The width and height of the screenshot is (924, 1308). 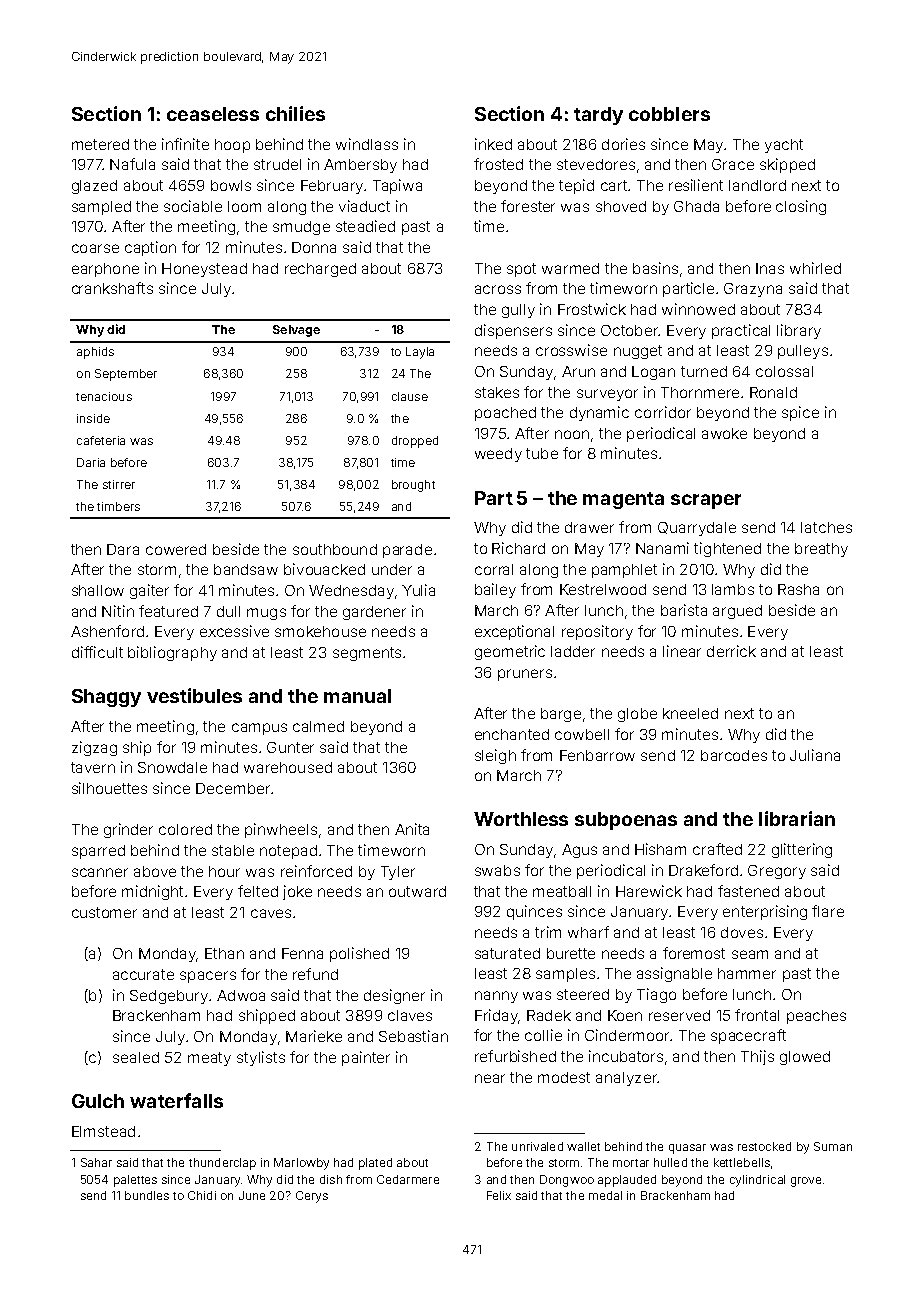 I want to click on timbers, so click(x=118, y=506).
